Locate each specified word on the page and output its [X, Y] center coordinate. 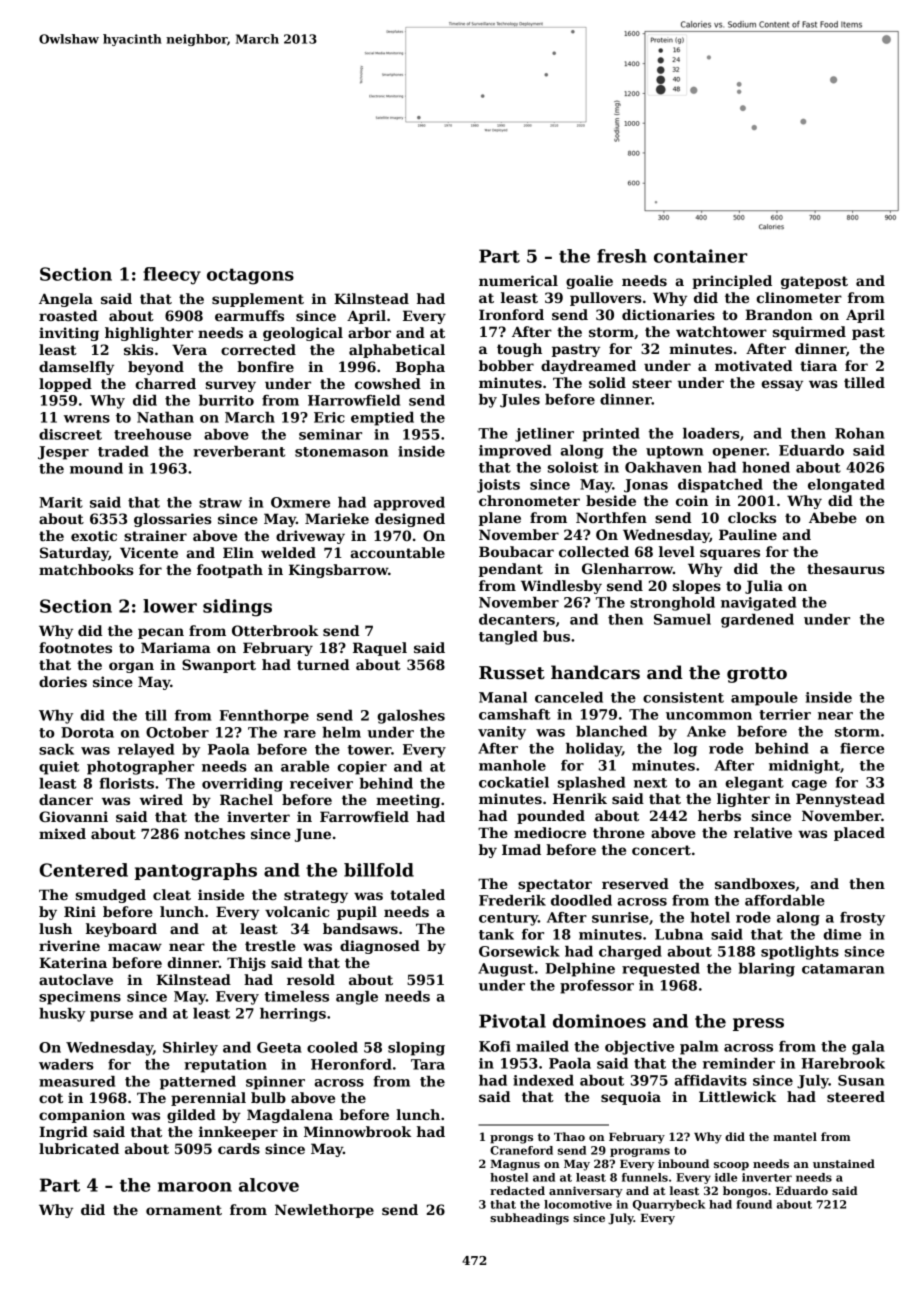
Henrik [580, 798]
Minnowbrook [357, 1131]
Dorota [87, 732]
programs [640, 1152]
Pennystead [840, 800]
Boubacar [516, 551]
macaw [135, 947]
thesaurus [846, 568]
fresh [622, 256]
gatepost [814, 282]
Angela [66, 300]
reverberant [239, 451]
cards [239, 1148]
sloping [416, 1049]
